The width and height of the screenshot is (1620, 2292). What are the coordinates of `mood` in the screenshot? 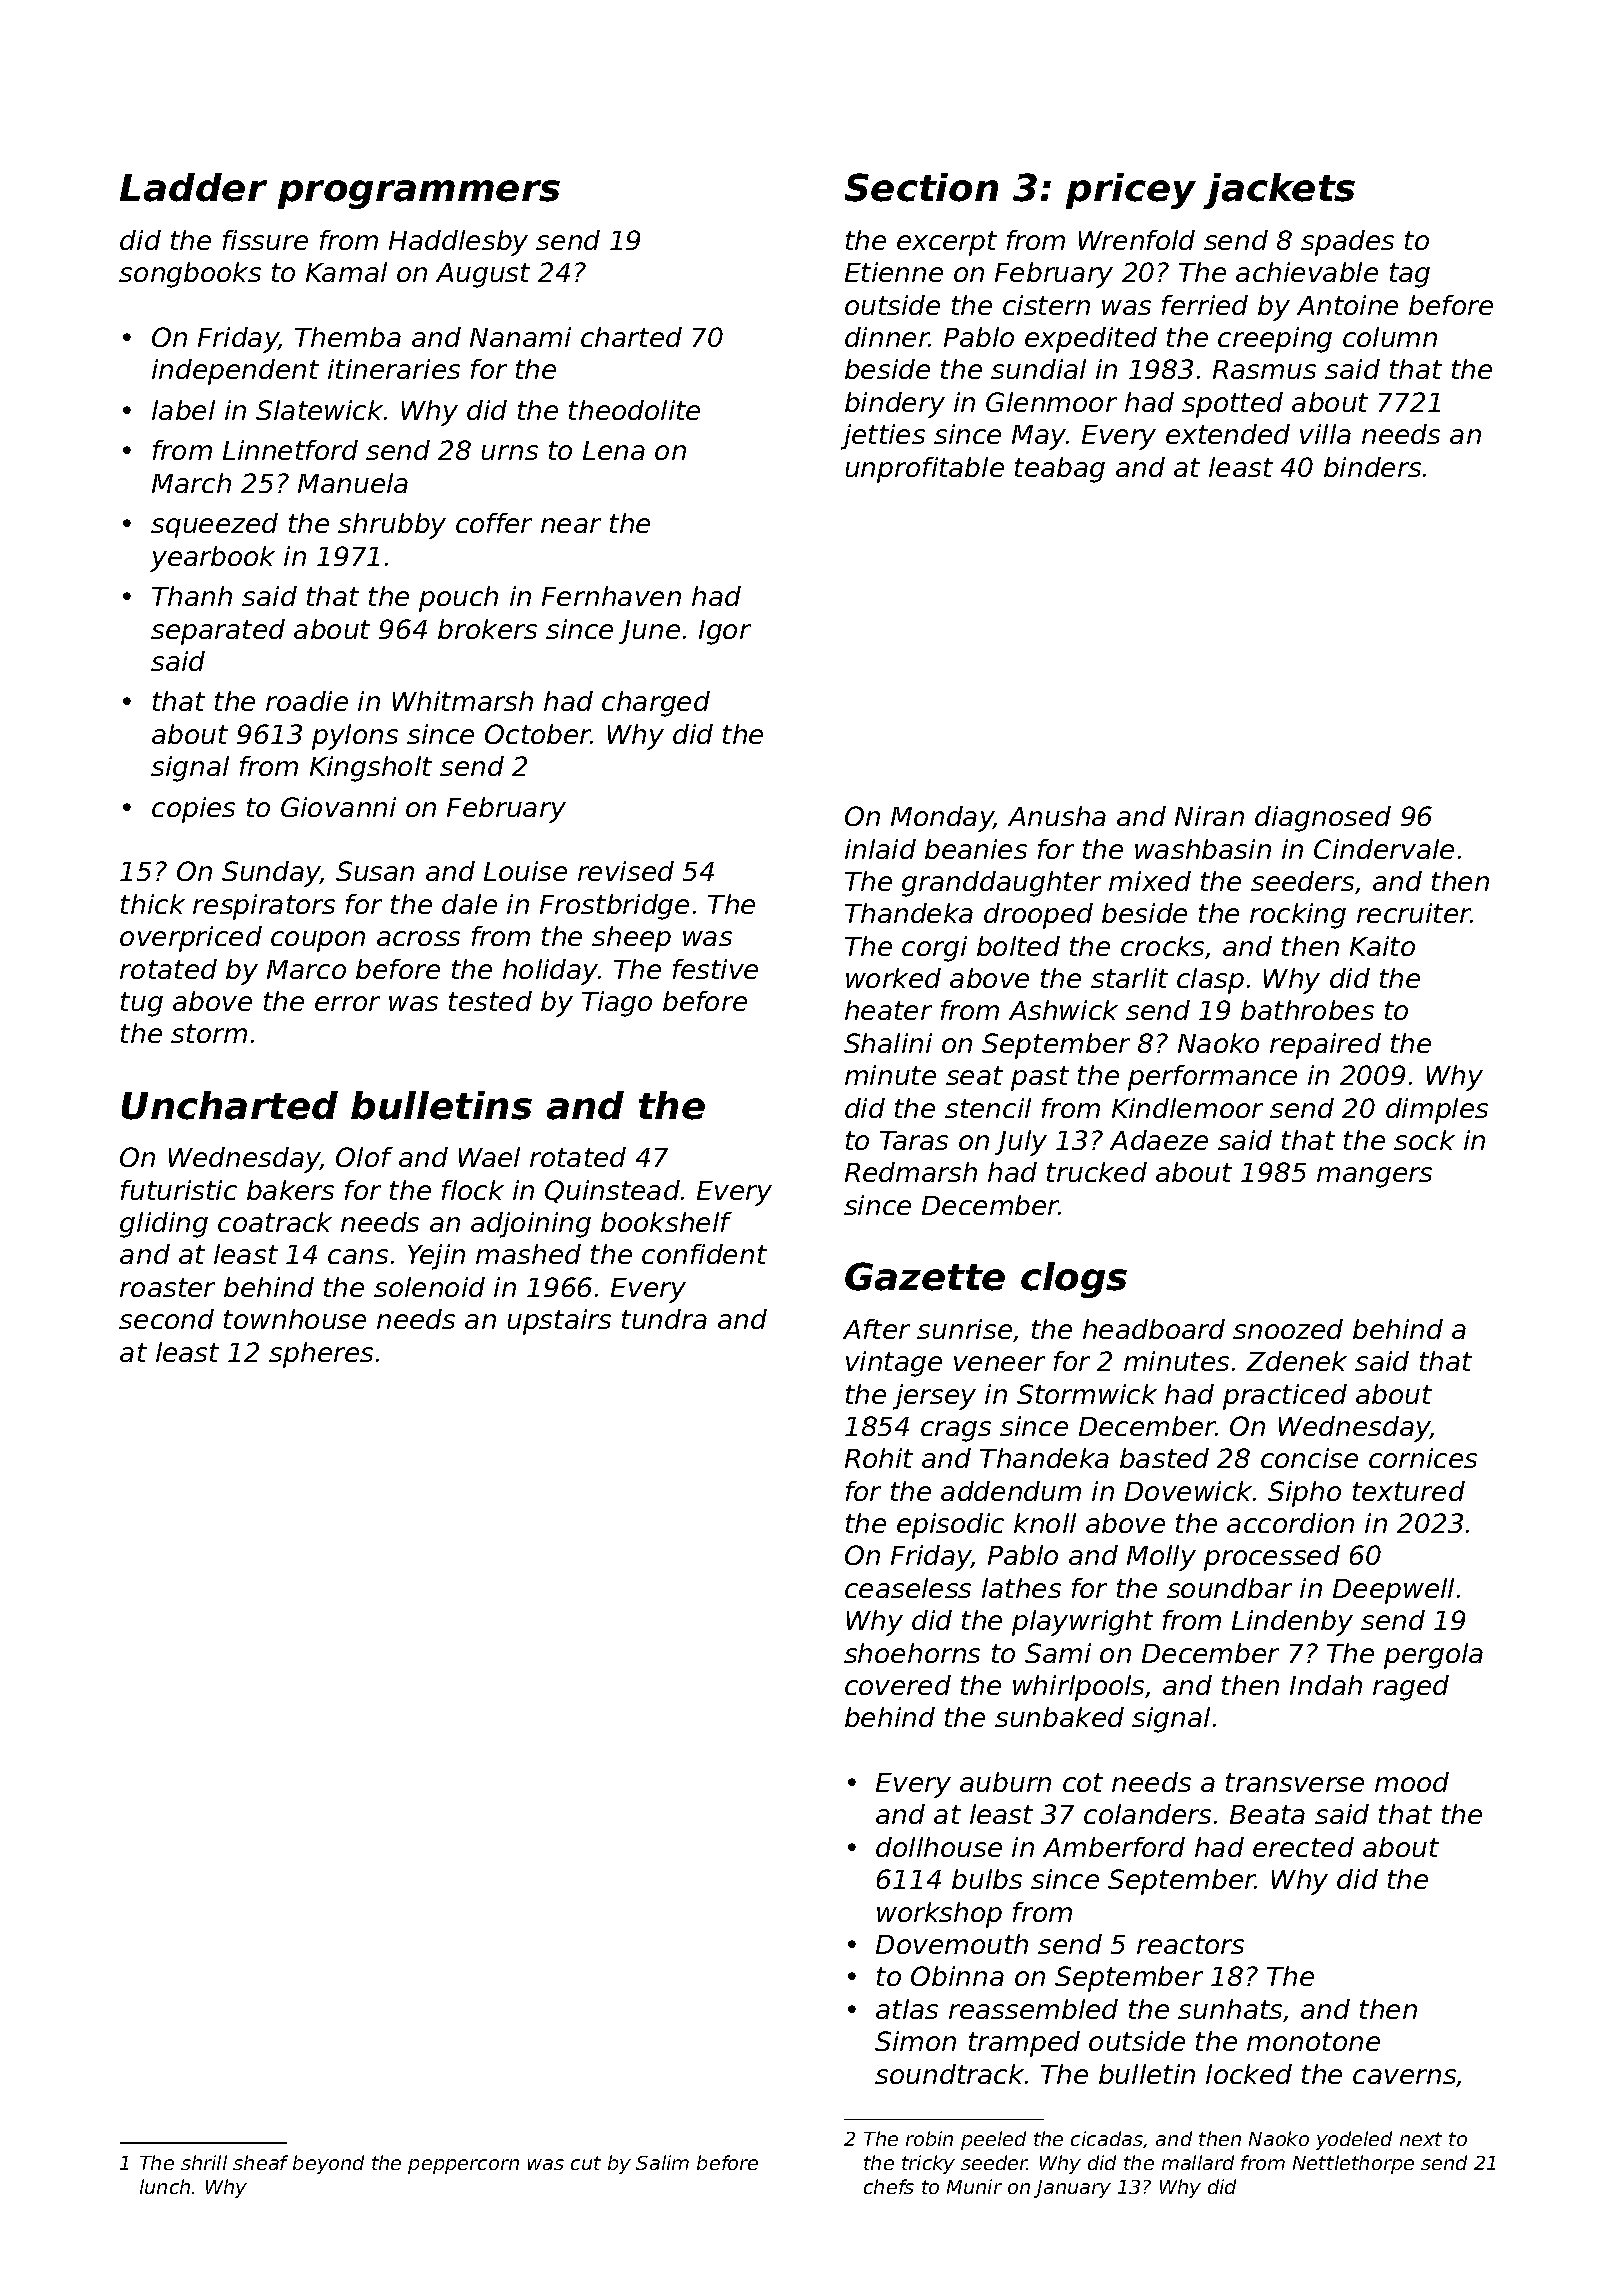 It's located at (1412, 1782).
